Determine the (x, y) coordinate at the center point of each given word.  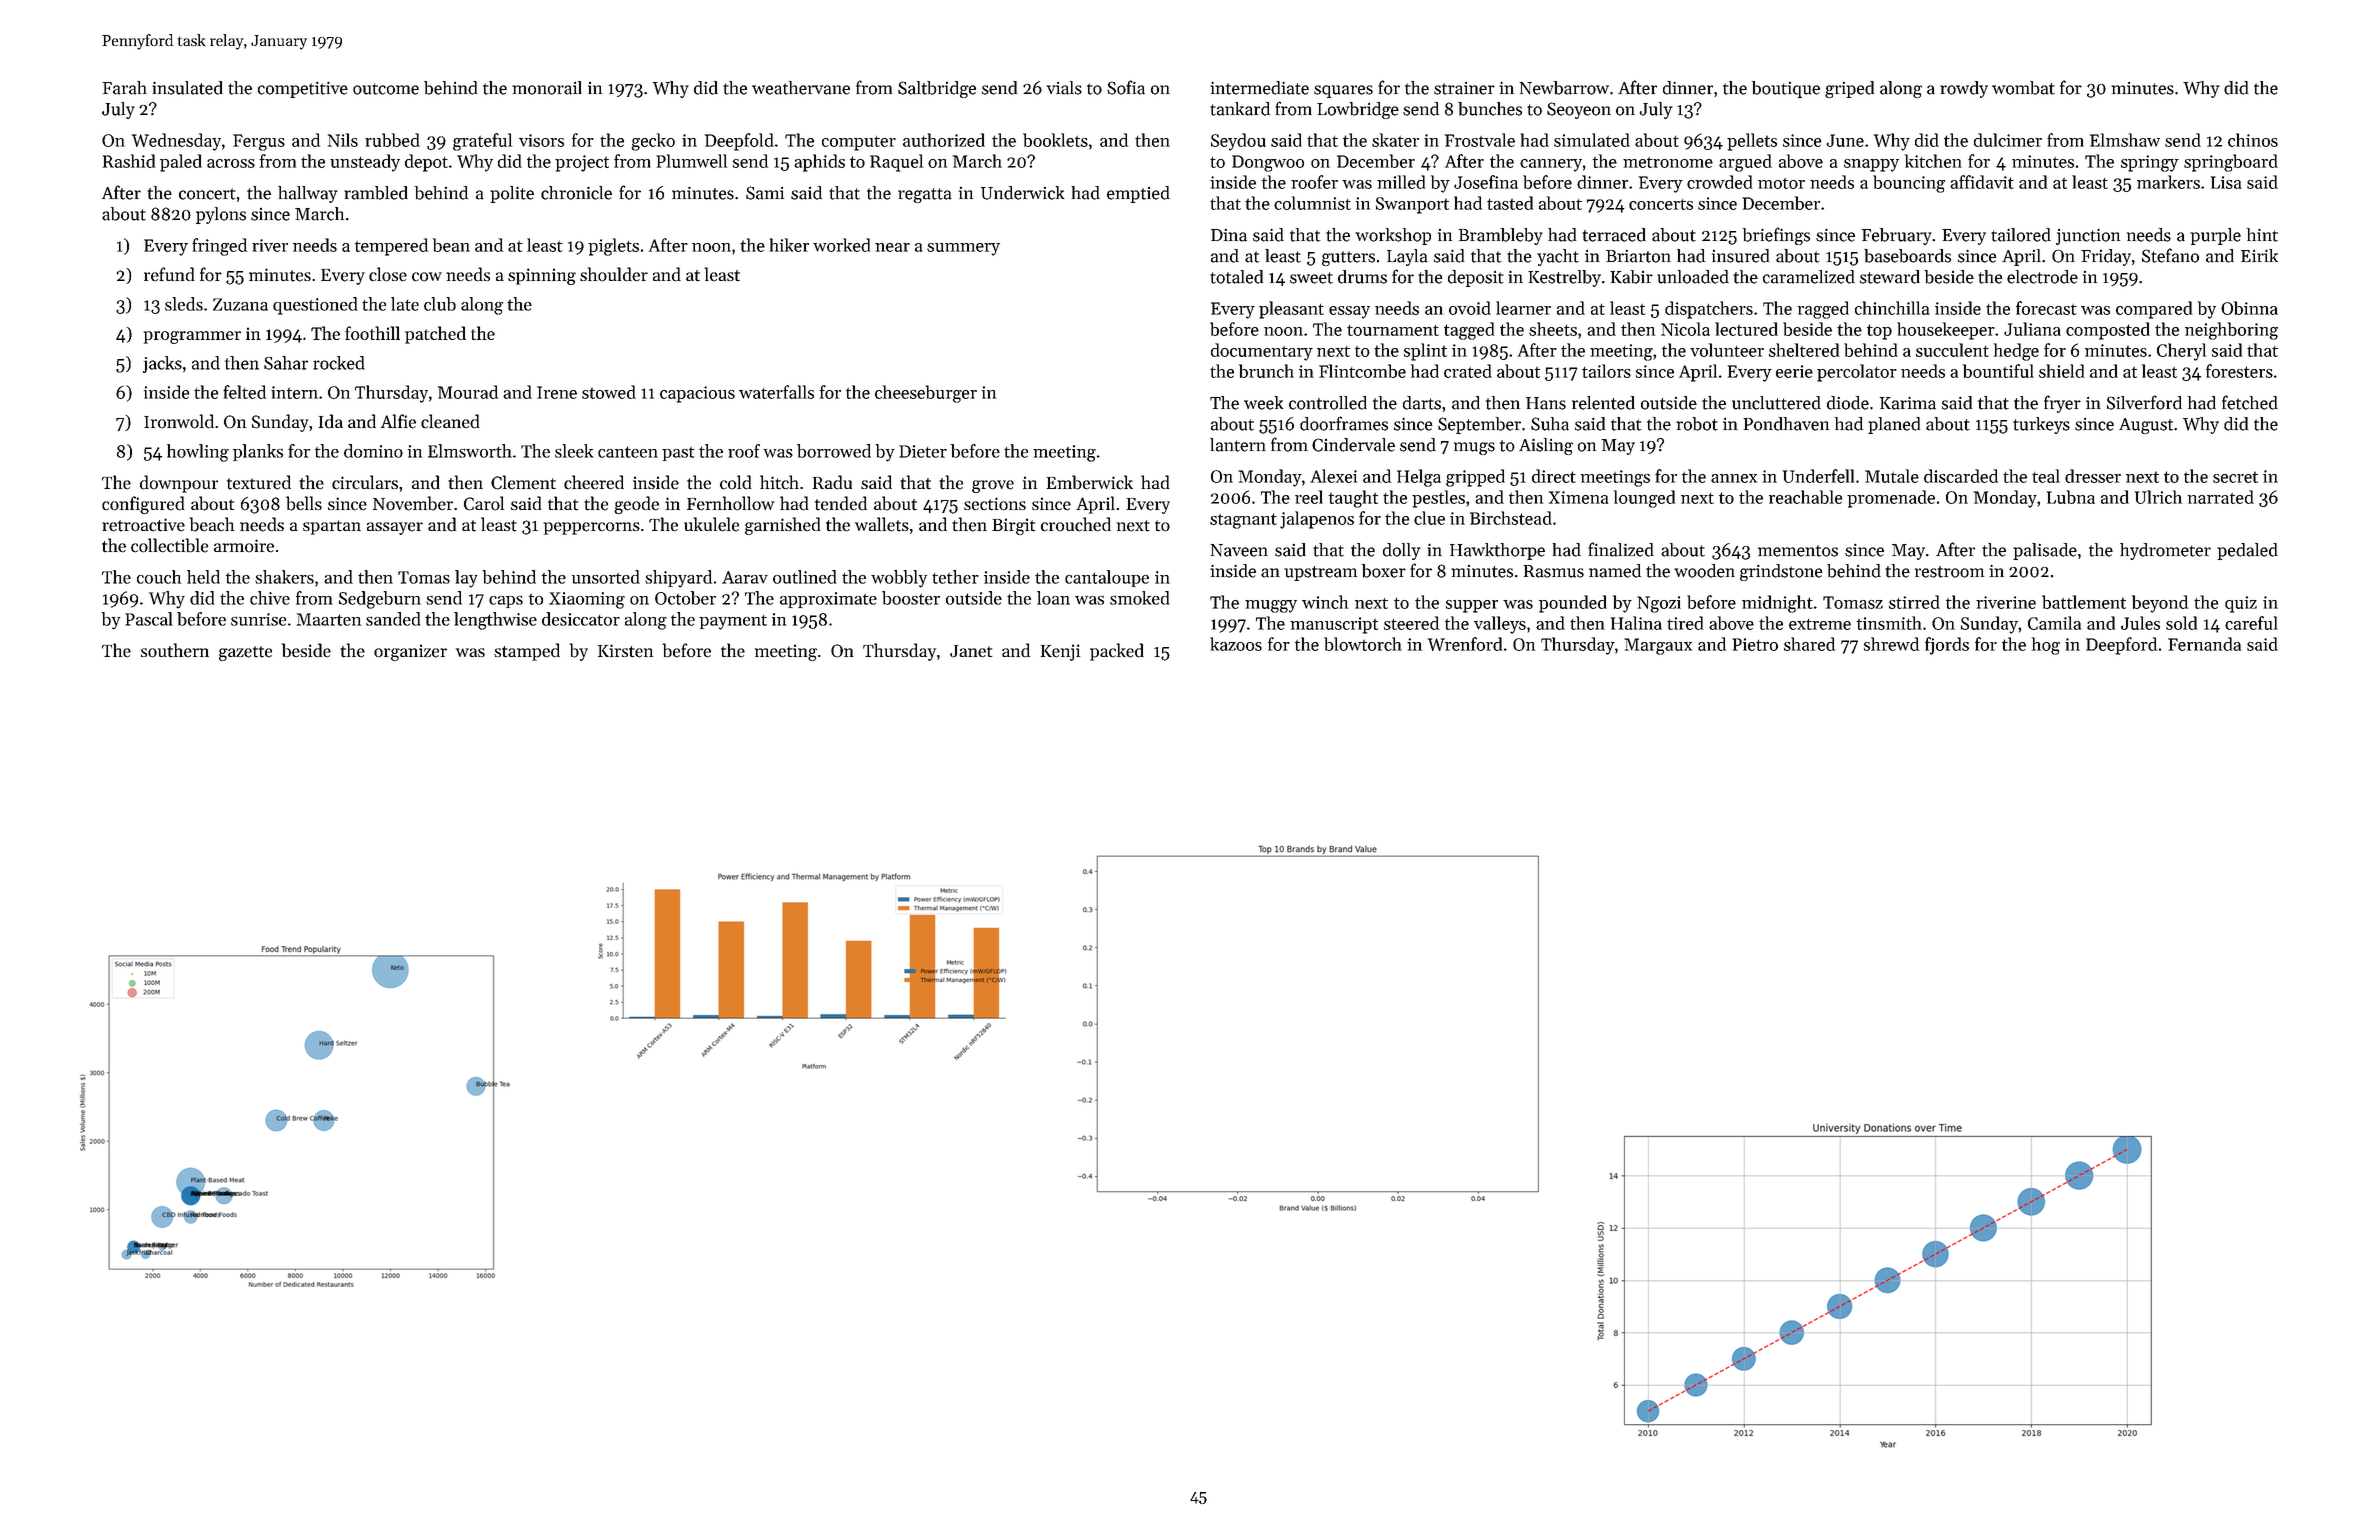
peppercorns (591, 528)
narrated (2221, 497)
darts (1422, 403)
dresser (2093, 476)
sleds (184, 304)
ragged (1823, 310)
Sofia (1126, 87)
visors (541, 140)
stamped (527, 652)
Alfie (398, 421)
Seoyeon (1579, 110)
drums (1362, 277)
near (892, 247)
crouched (1076, 524)
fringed (219, 247)
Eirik (2259, 255)
